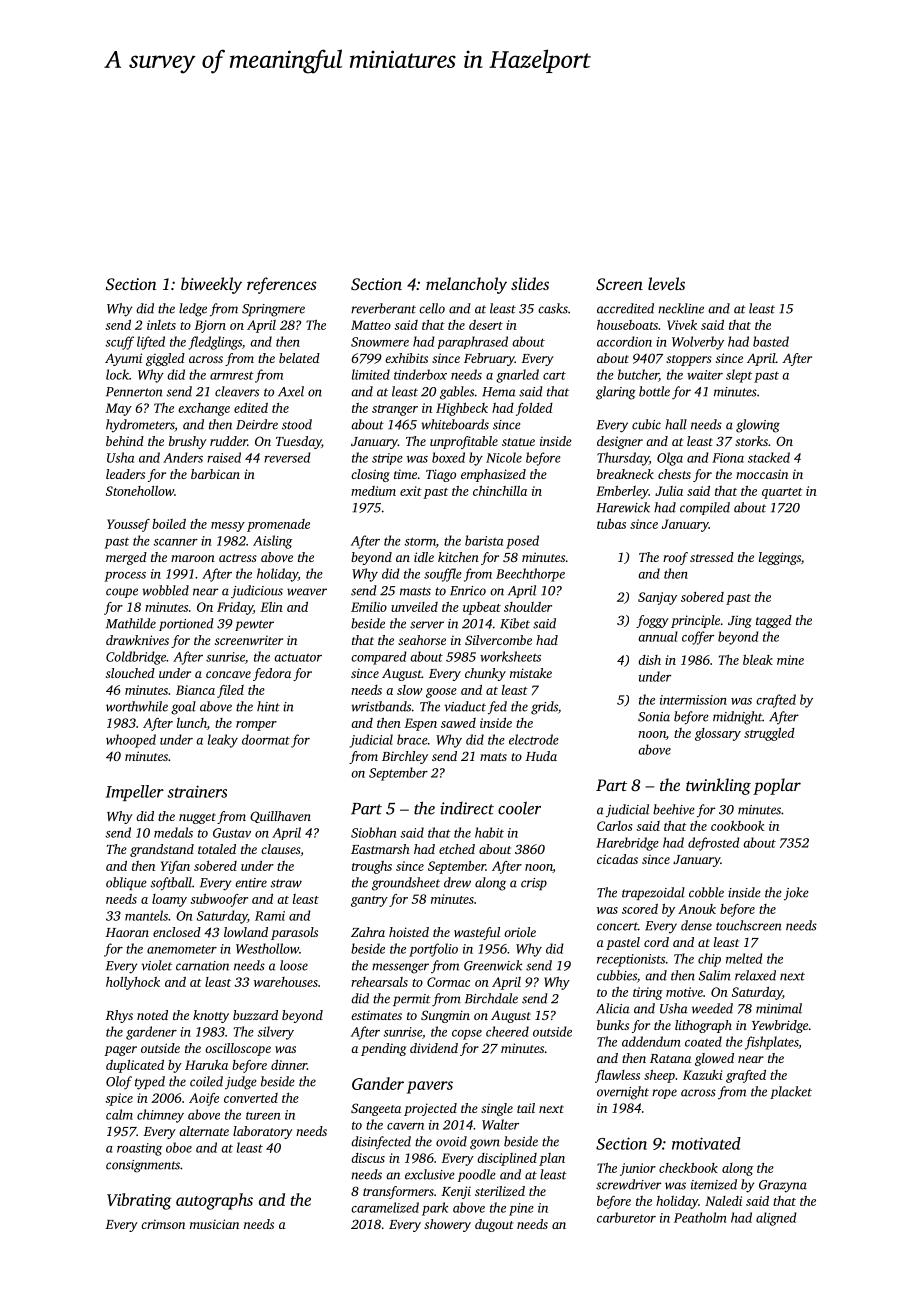  Describe the element at coordinates (653, 893) in the screenshot. I see `trapezoidal` at that location.
